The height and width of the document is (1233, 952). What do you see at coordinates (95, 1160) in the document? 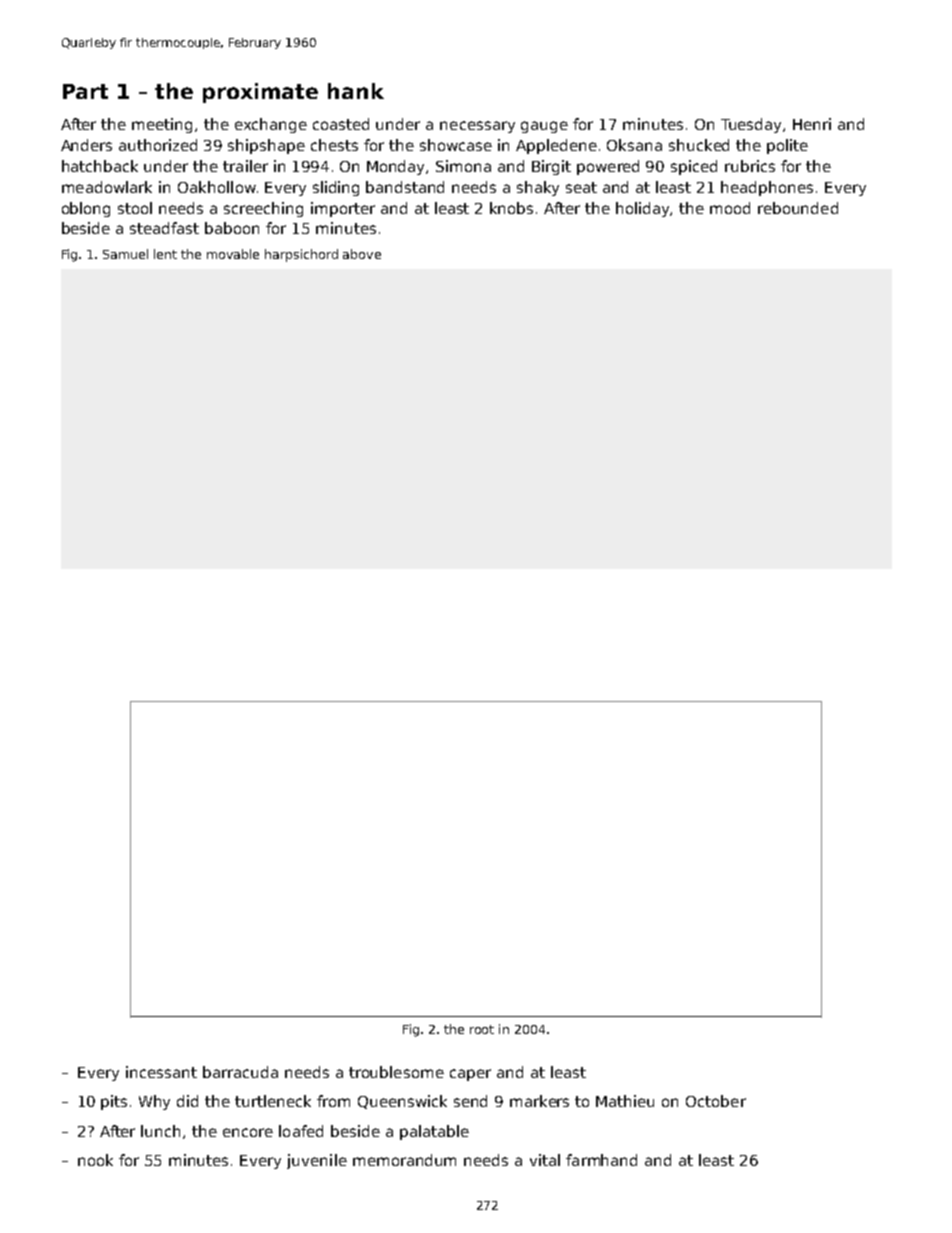
I see `nook` at bounding box center [95, 1160].
